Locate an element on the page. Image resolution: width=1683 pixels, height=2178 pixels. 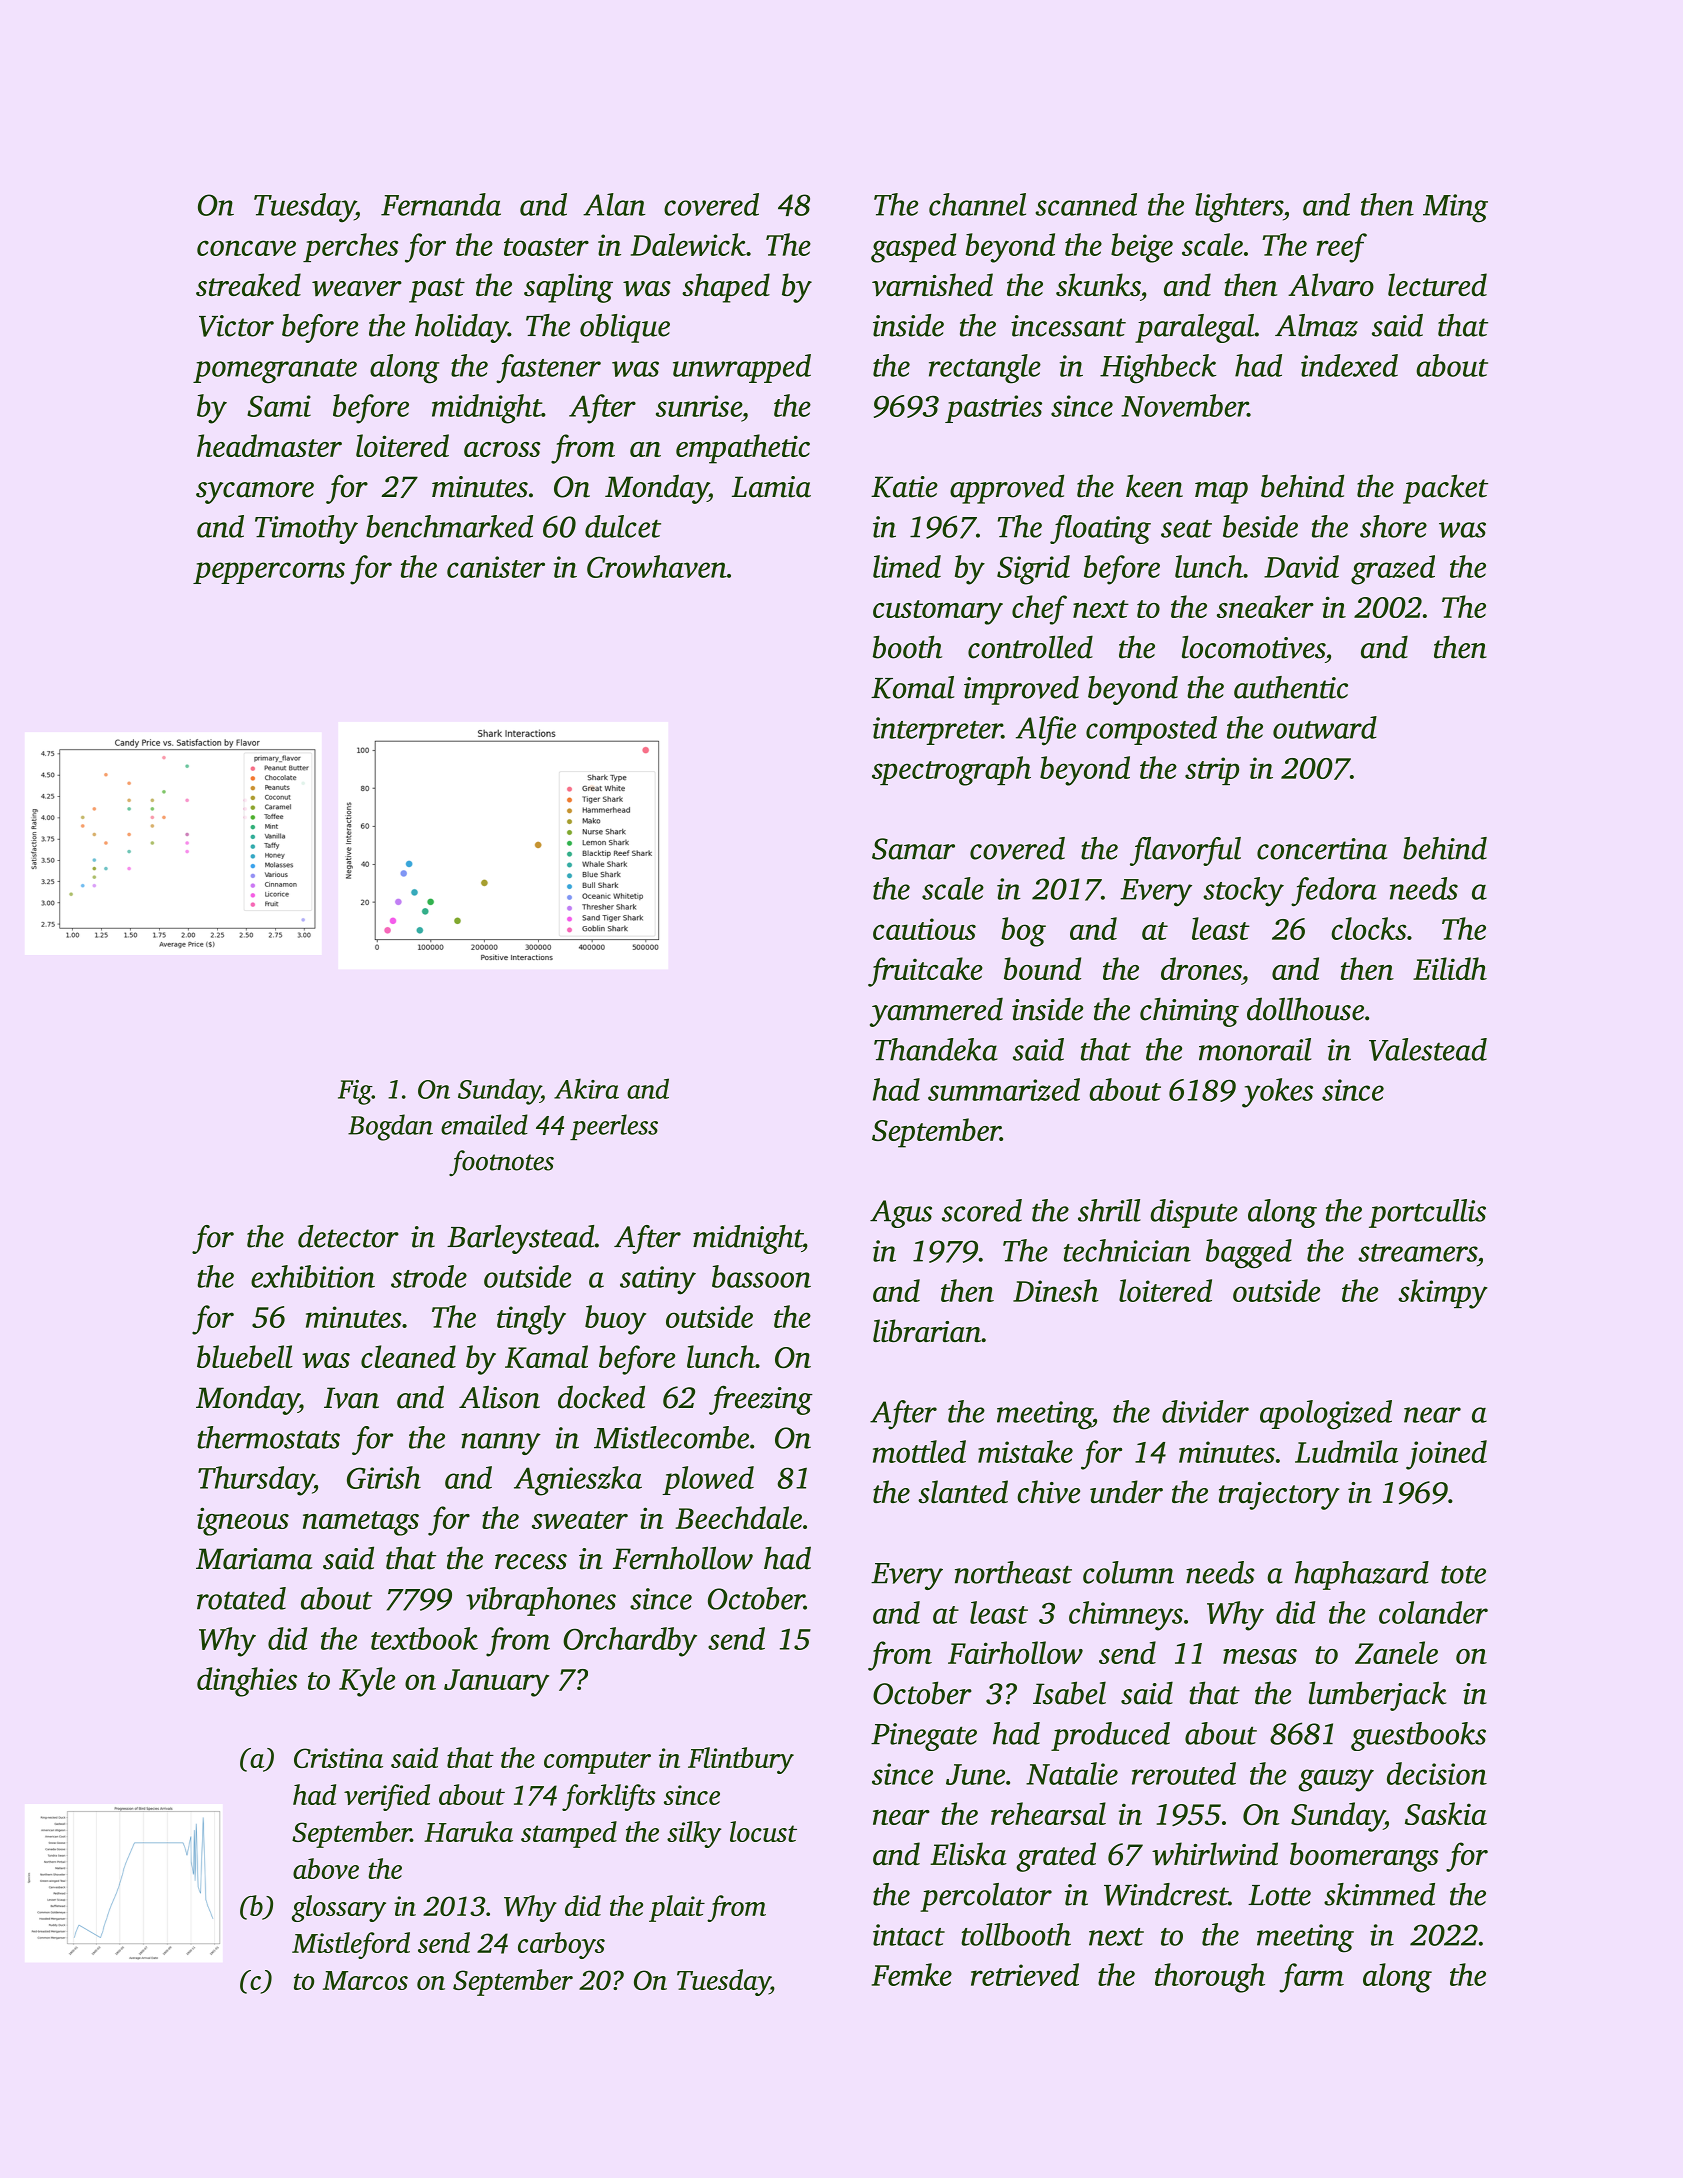
Dalewick is located at coordinates (688, 244).
